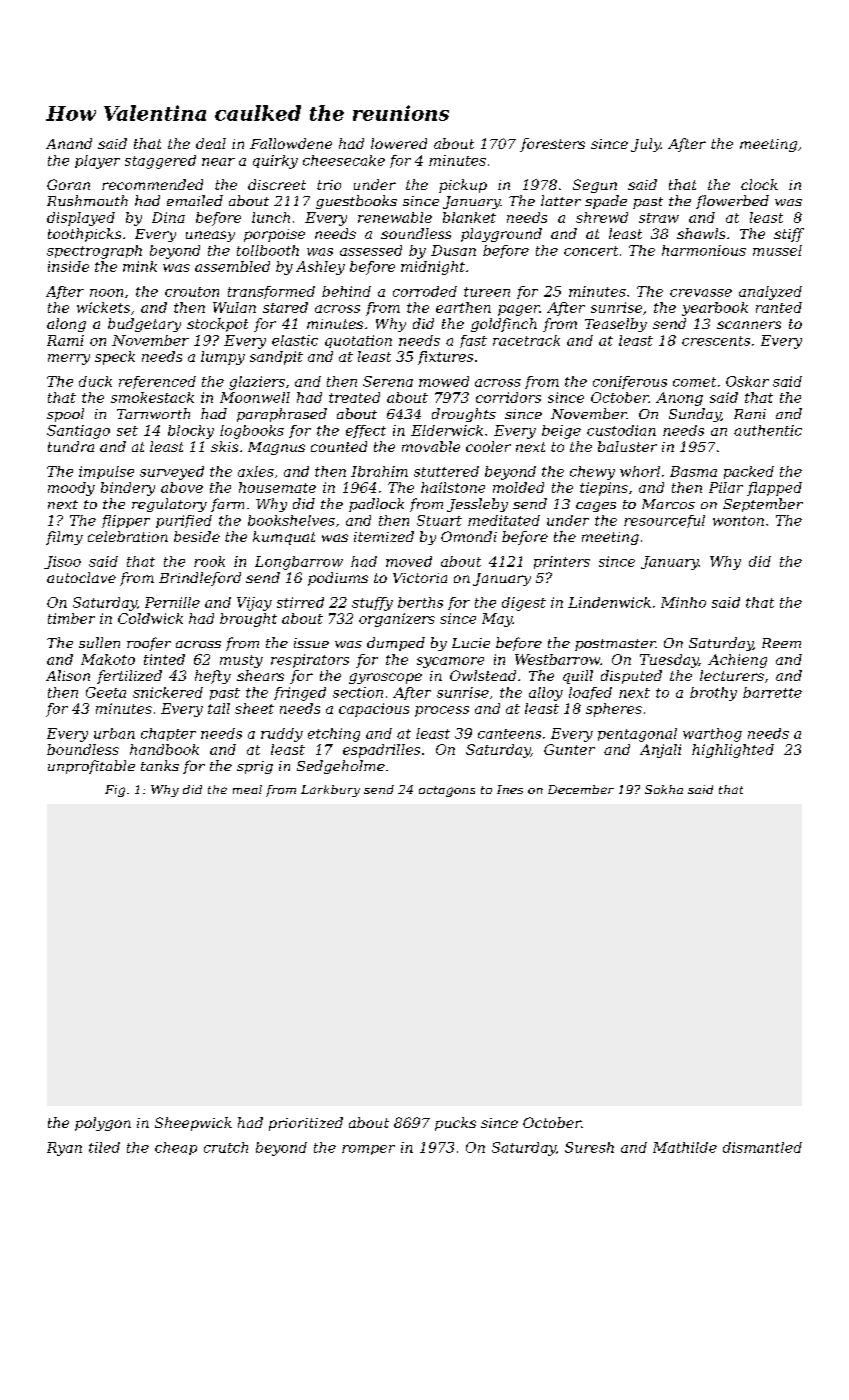 The height and width of the image is (1400, 849). Describe the element at coordinates (524, 604) in the image. I see `digest` at that location.
